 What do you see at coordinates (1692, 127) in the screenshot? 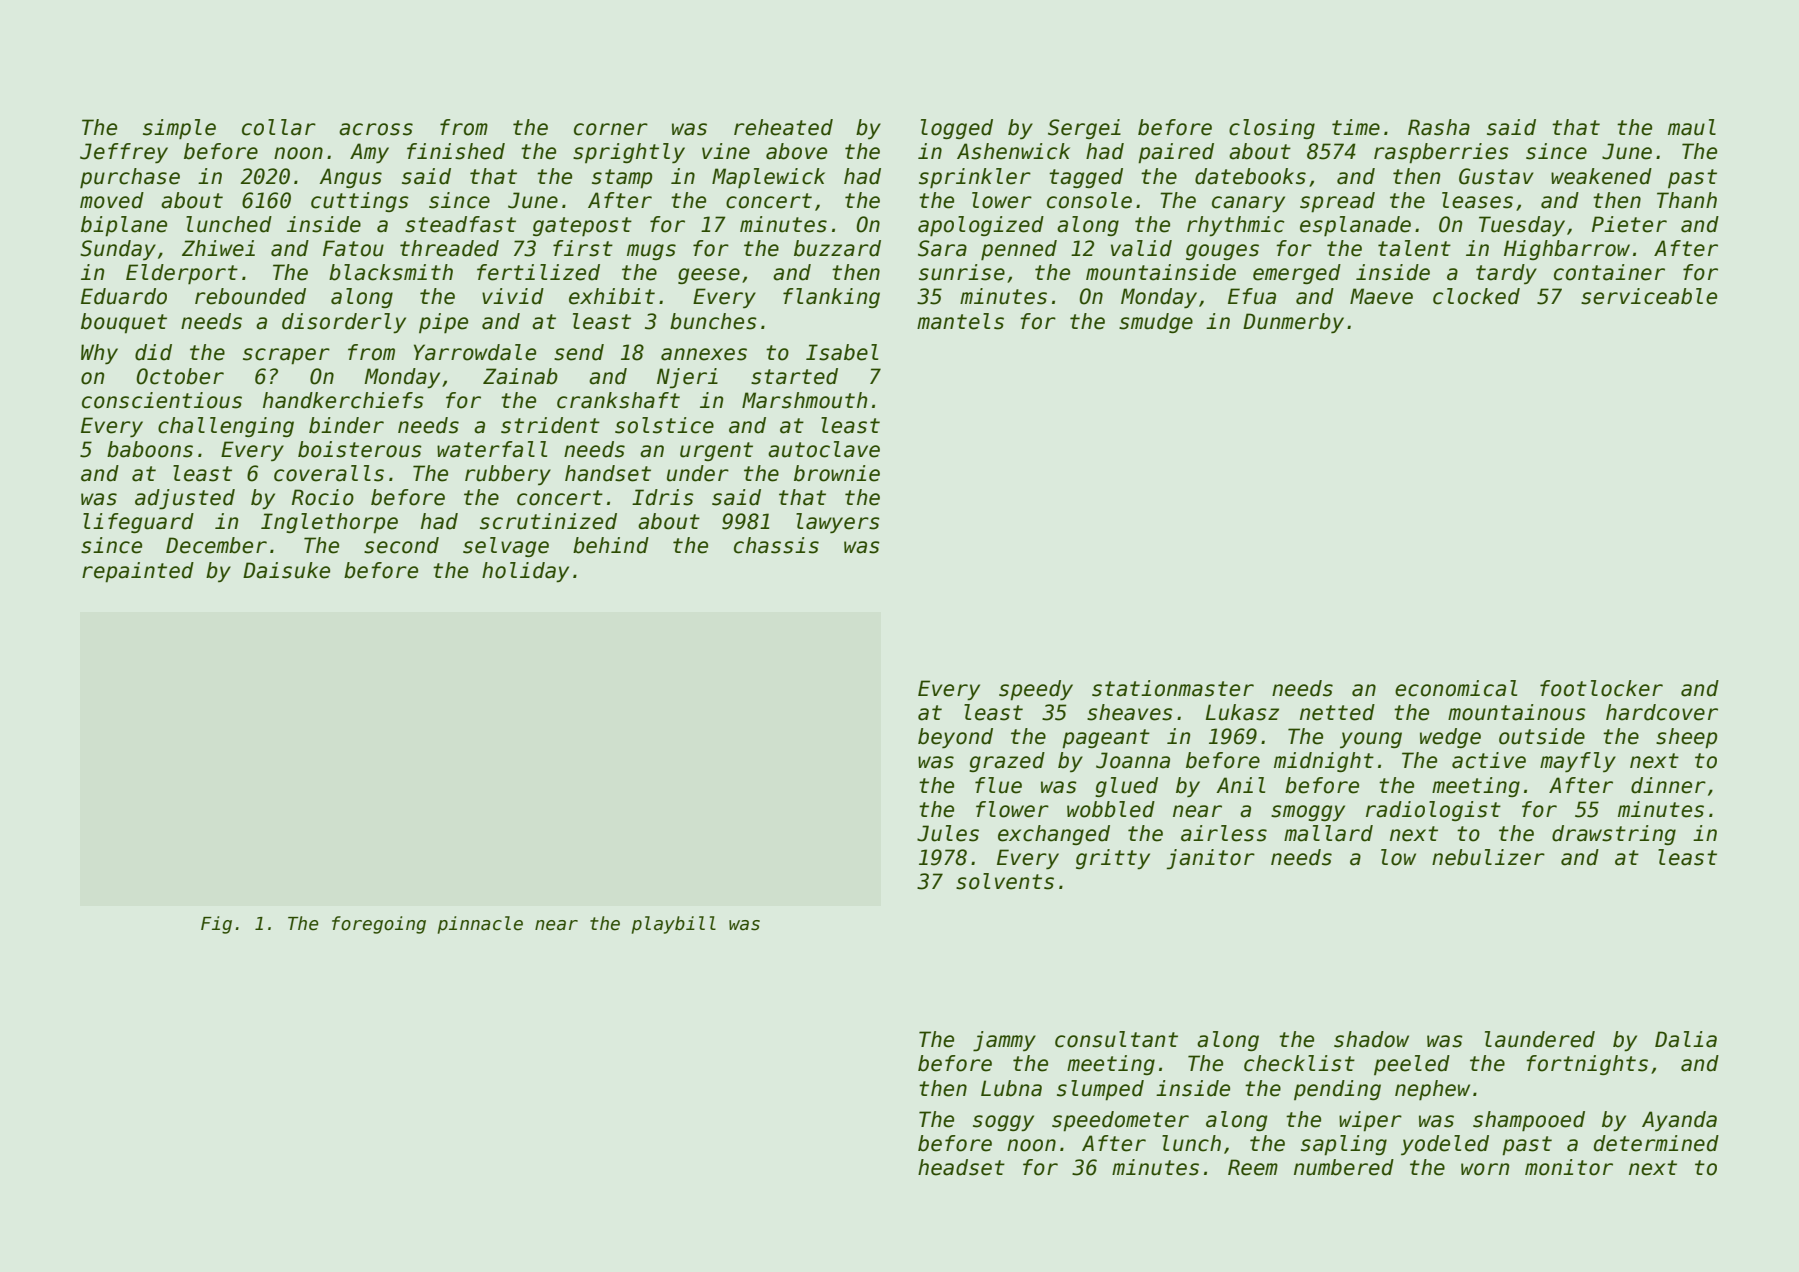
I see `maul` at bounding box center [1692, 127].
